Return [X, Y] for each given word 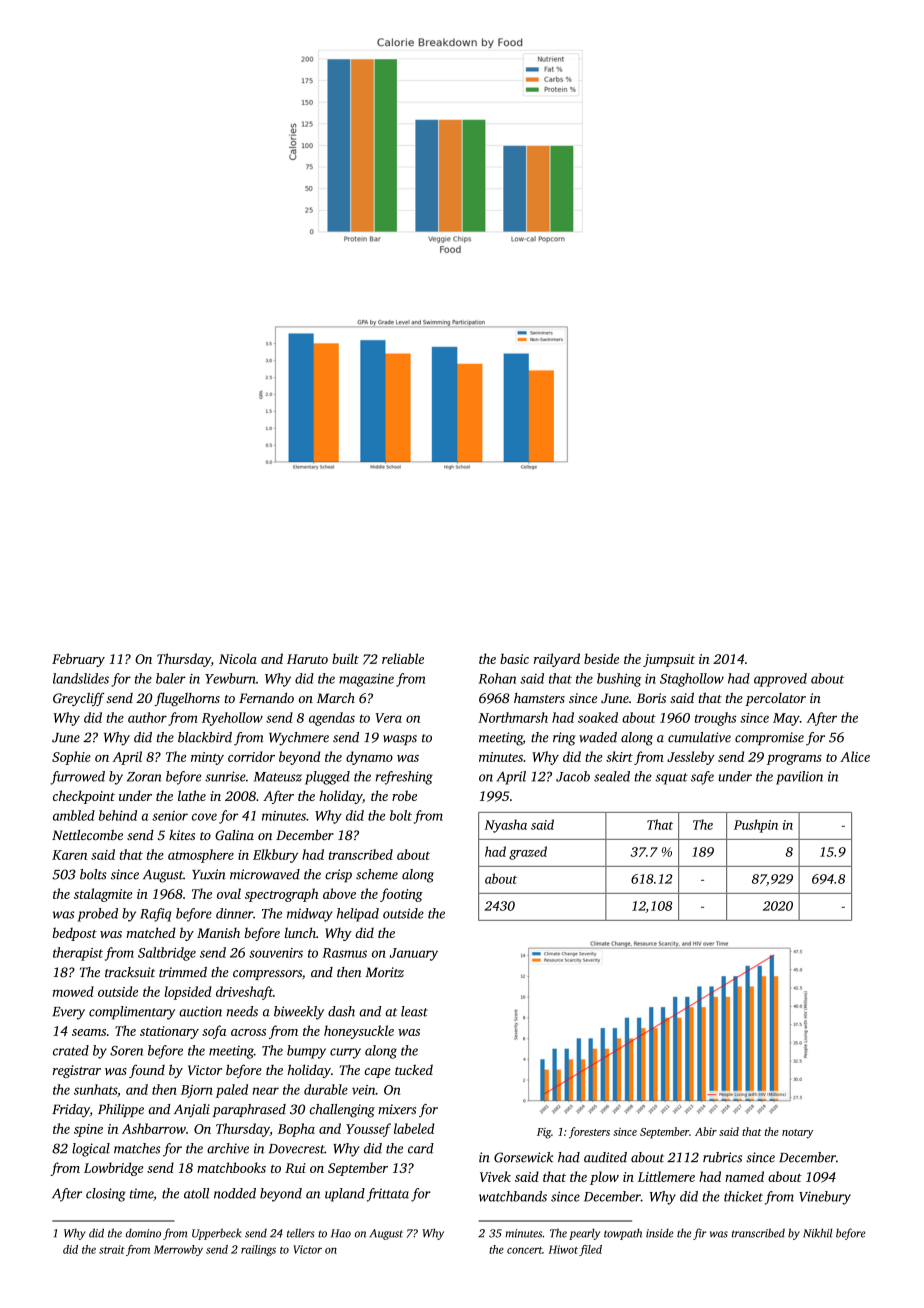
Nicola [238, 658]
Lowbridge [113, 1169]
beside [601, 658]
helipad [358, 915]
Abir [706, 1131]
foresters [589, 1133]
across [248, 1032]
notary [798, 1134]
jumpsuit [669, 660]
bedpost [75, 934]
